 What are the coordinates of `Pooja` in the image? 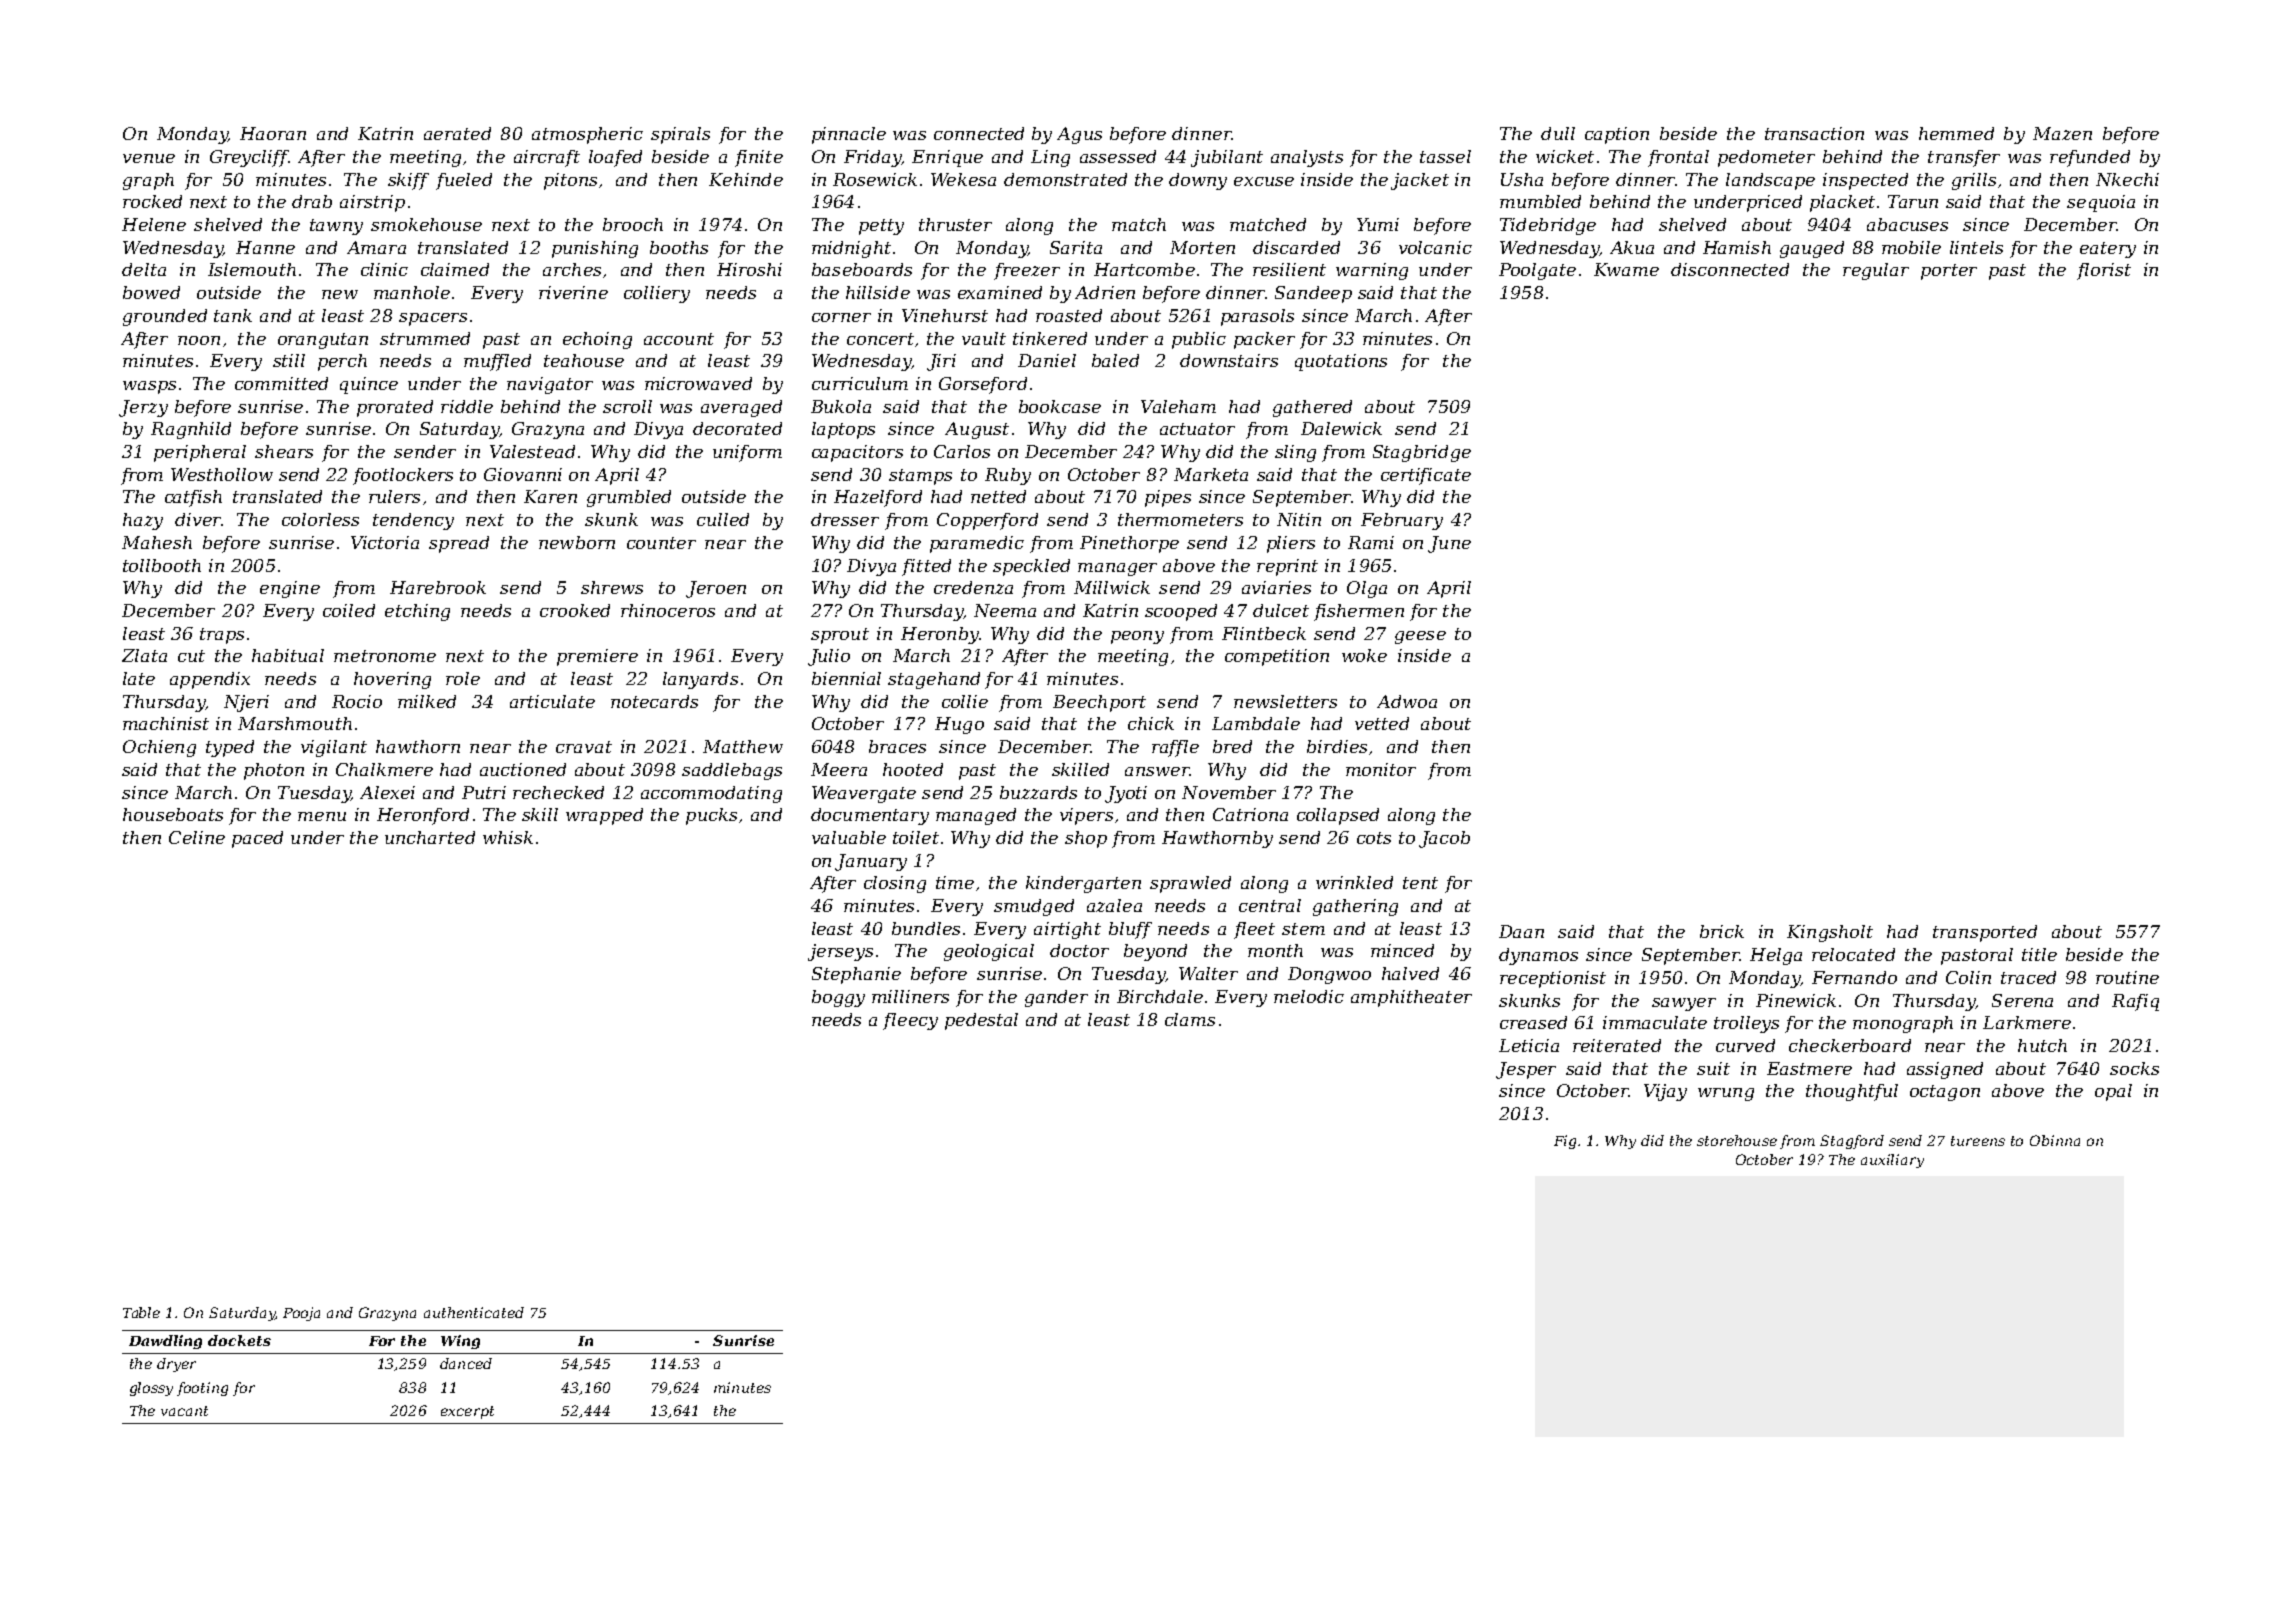 It's located at (301, 1314).
